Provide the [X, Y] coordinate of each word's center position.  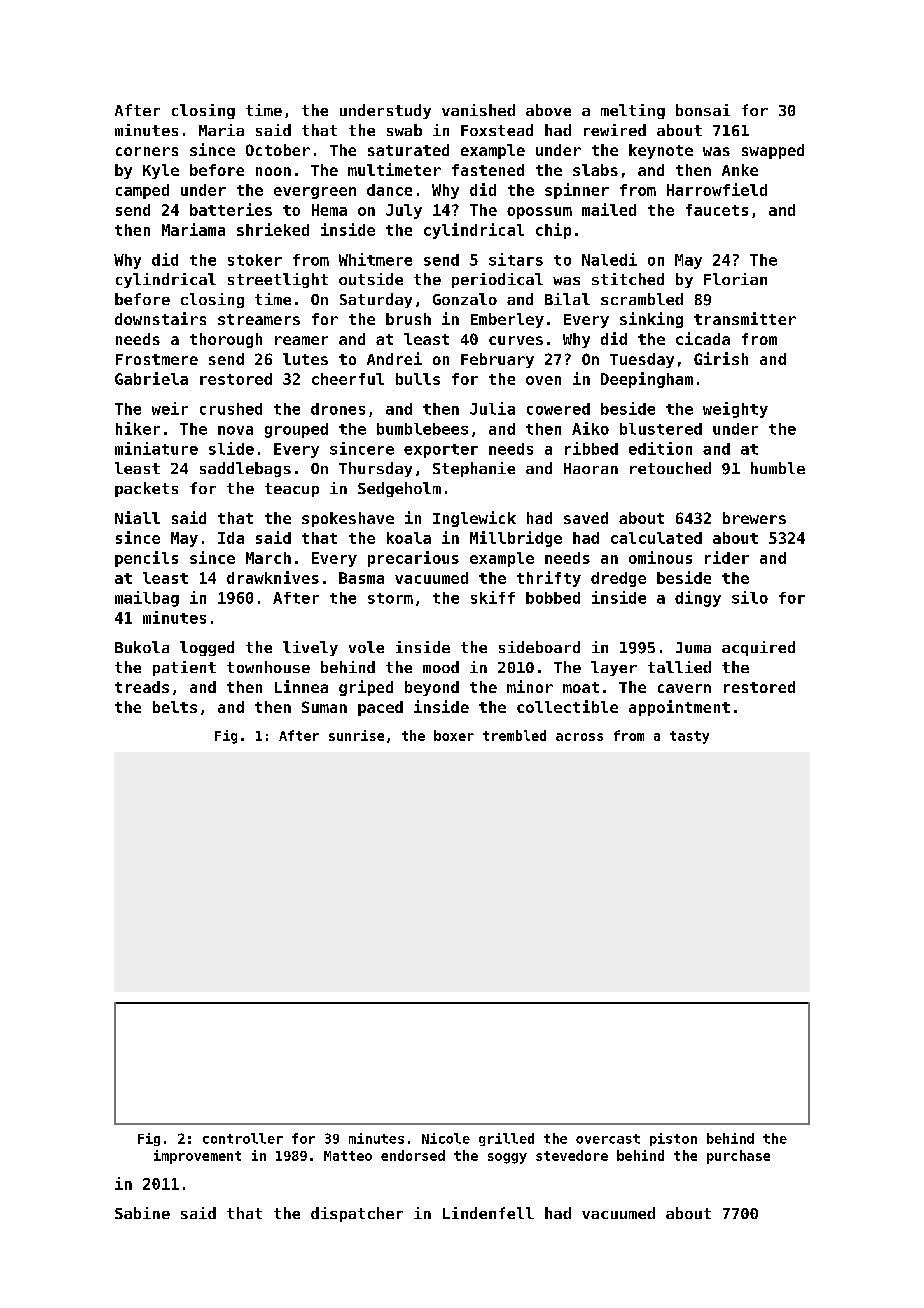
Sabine [142, 1213]
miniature [156, 448]
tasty [689, 737]
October [278, 150]
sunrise [356, 735]
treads [142, 687]
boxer [454, 735]
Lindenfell [488, 1213]
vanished [478, 110]
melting [633, 111]
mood [441, 667]
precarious [413, 559]
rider [727, 557]
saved [586, 518]
